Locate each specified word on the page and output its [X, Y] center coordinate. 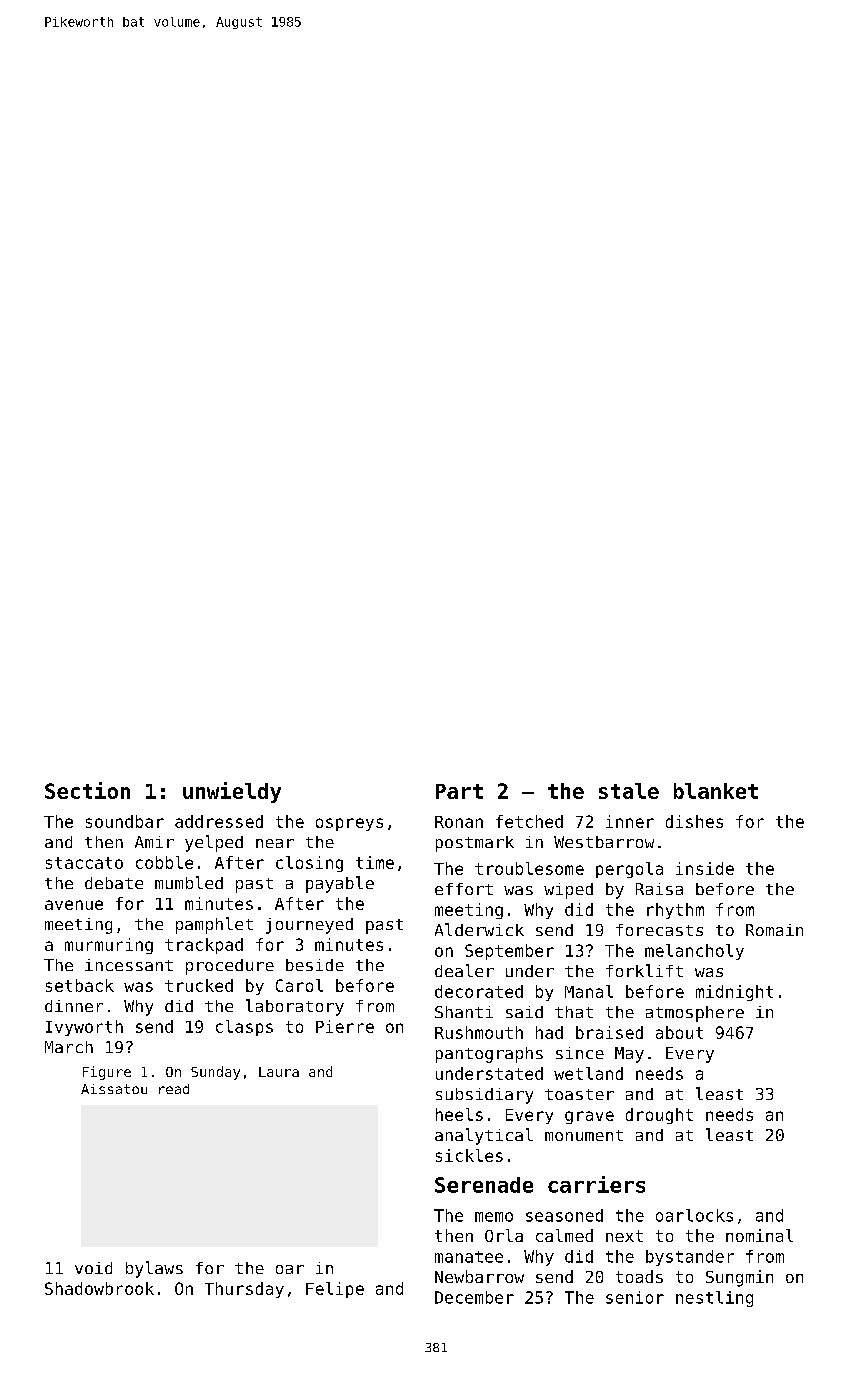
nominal [759, 1235]
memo [494, 1217]
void [93, 1268]
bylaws [154, 1269]
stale [629, 791]
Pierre [345, 1026]
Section [87, 790]
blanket [716, 791]
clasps [244, 1028]
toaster [579, 1094]
